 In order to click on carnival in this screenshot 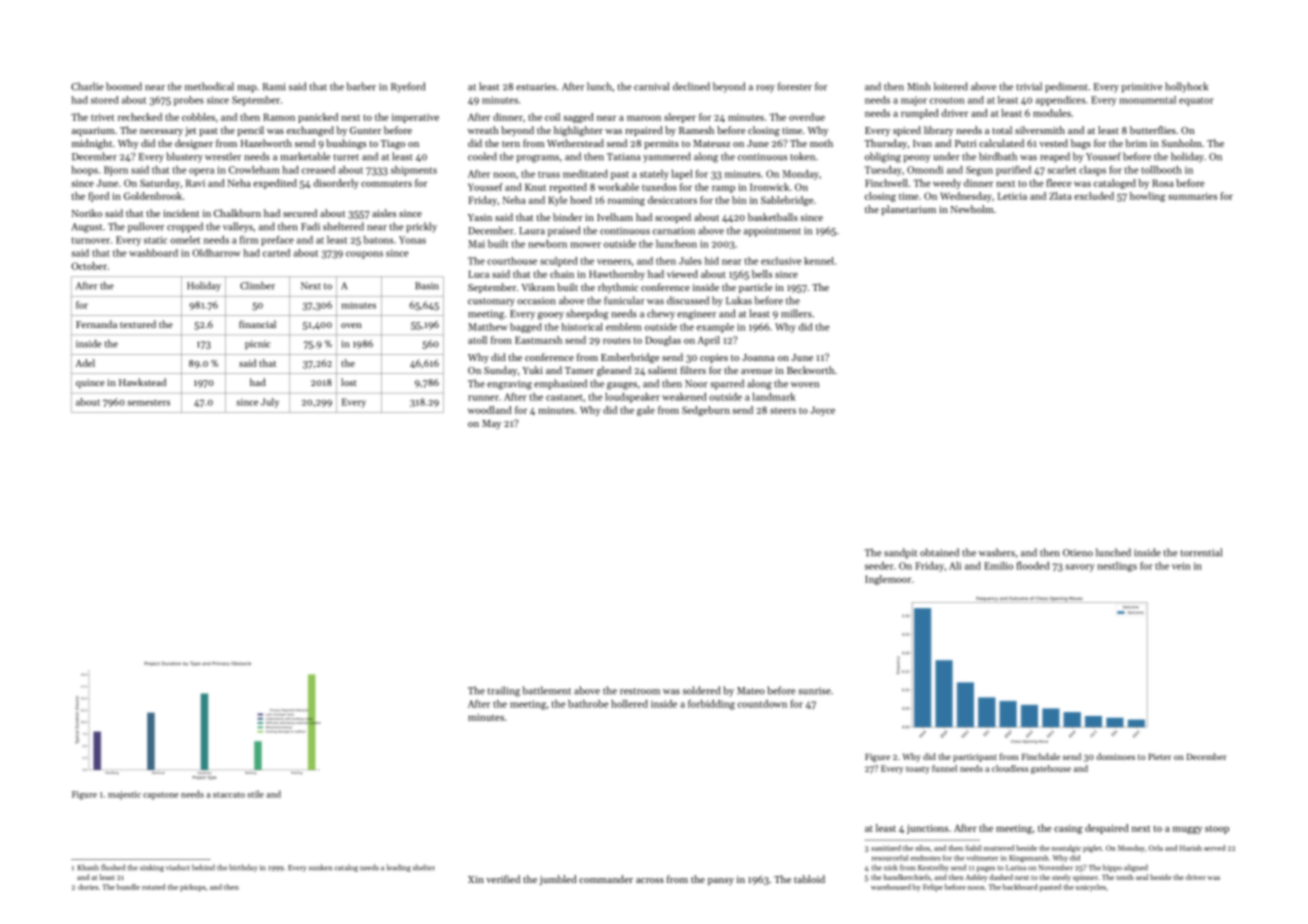, I will do `click(651, 86)`.
